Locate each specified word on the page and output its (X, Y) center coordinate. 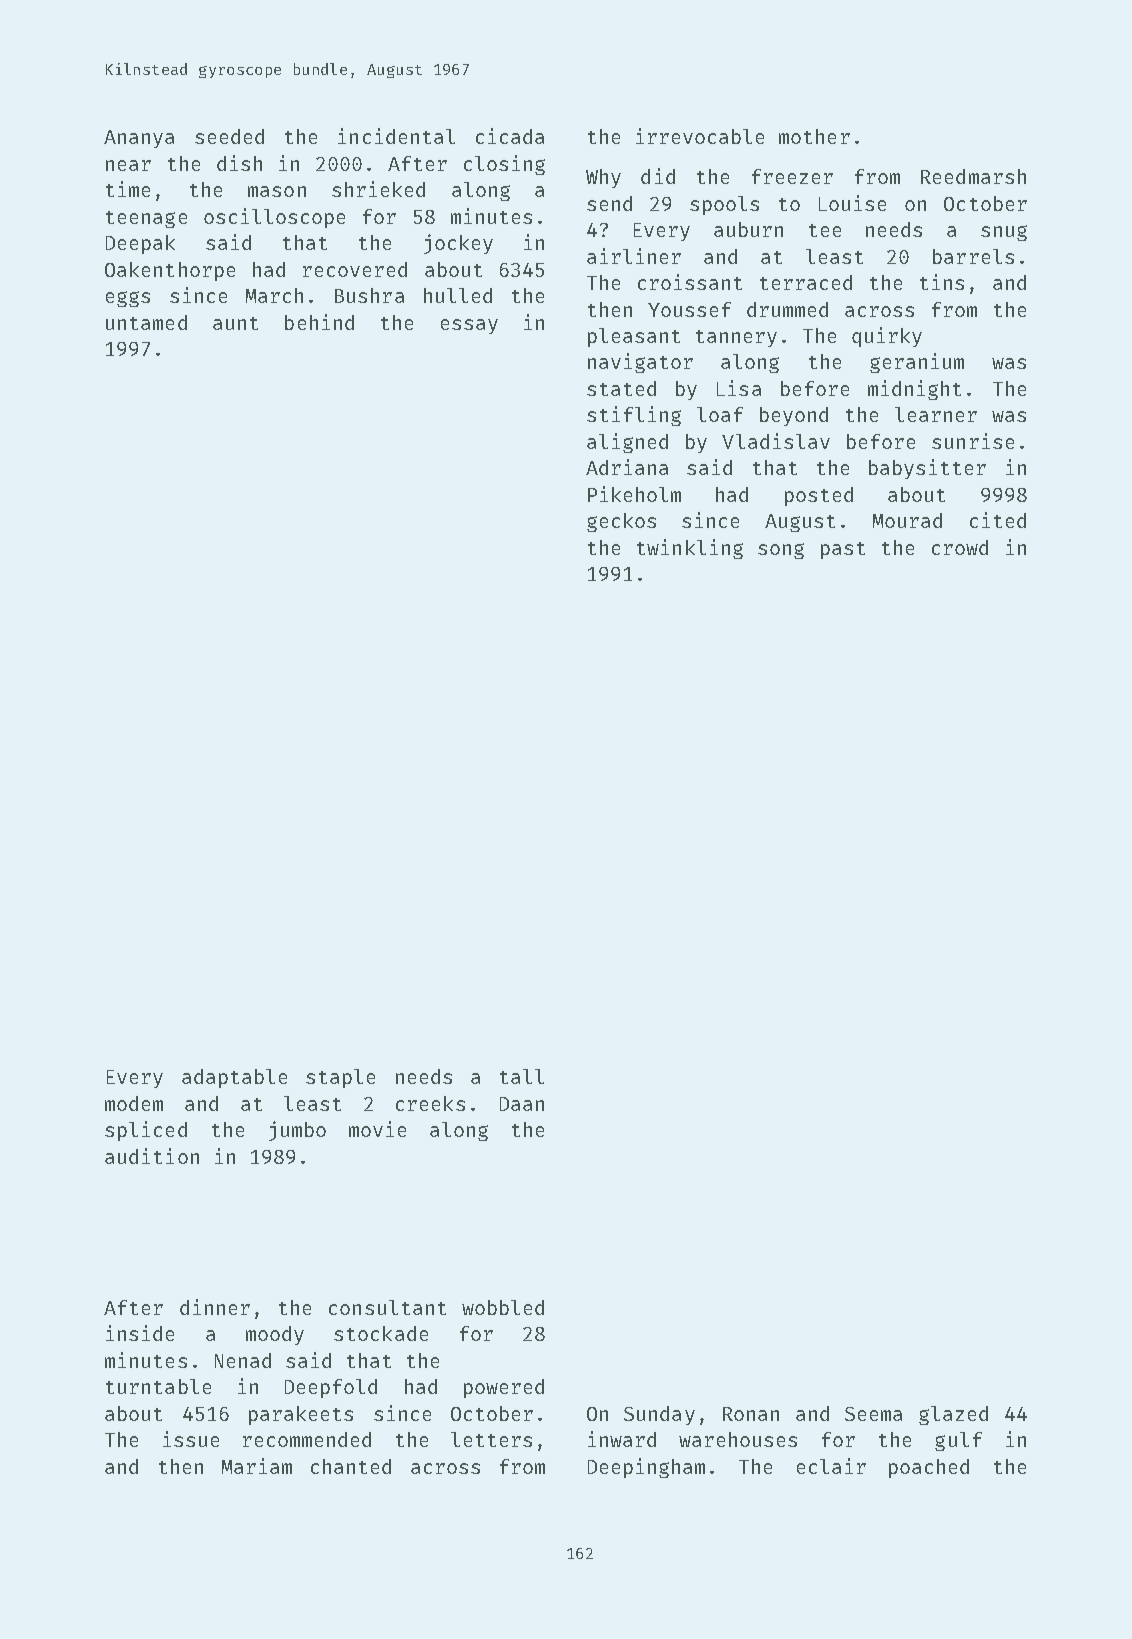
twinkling (690, 549)
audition (152, 1156)
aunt (235, 323)
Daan (522, 1104)
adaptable (234, 1078)
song (781, 551)
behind (319, 322)
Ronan (751, 1414)
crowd (960, 547)
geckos (621, 522)
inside (140, 1333)
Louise (852, 203)
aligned (627, 443)
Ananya (139, 139)
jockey (458, 244)
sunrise (973, 441)
